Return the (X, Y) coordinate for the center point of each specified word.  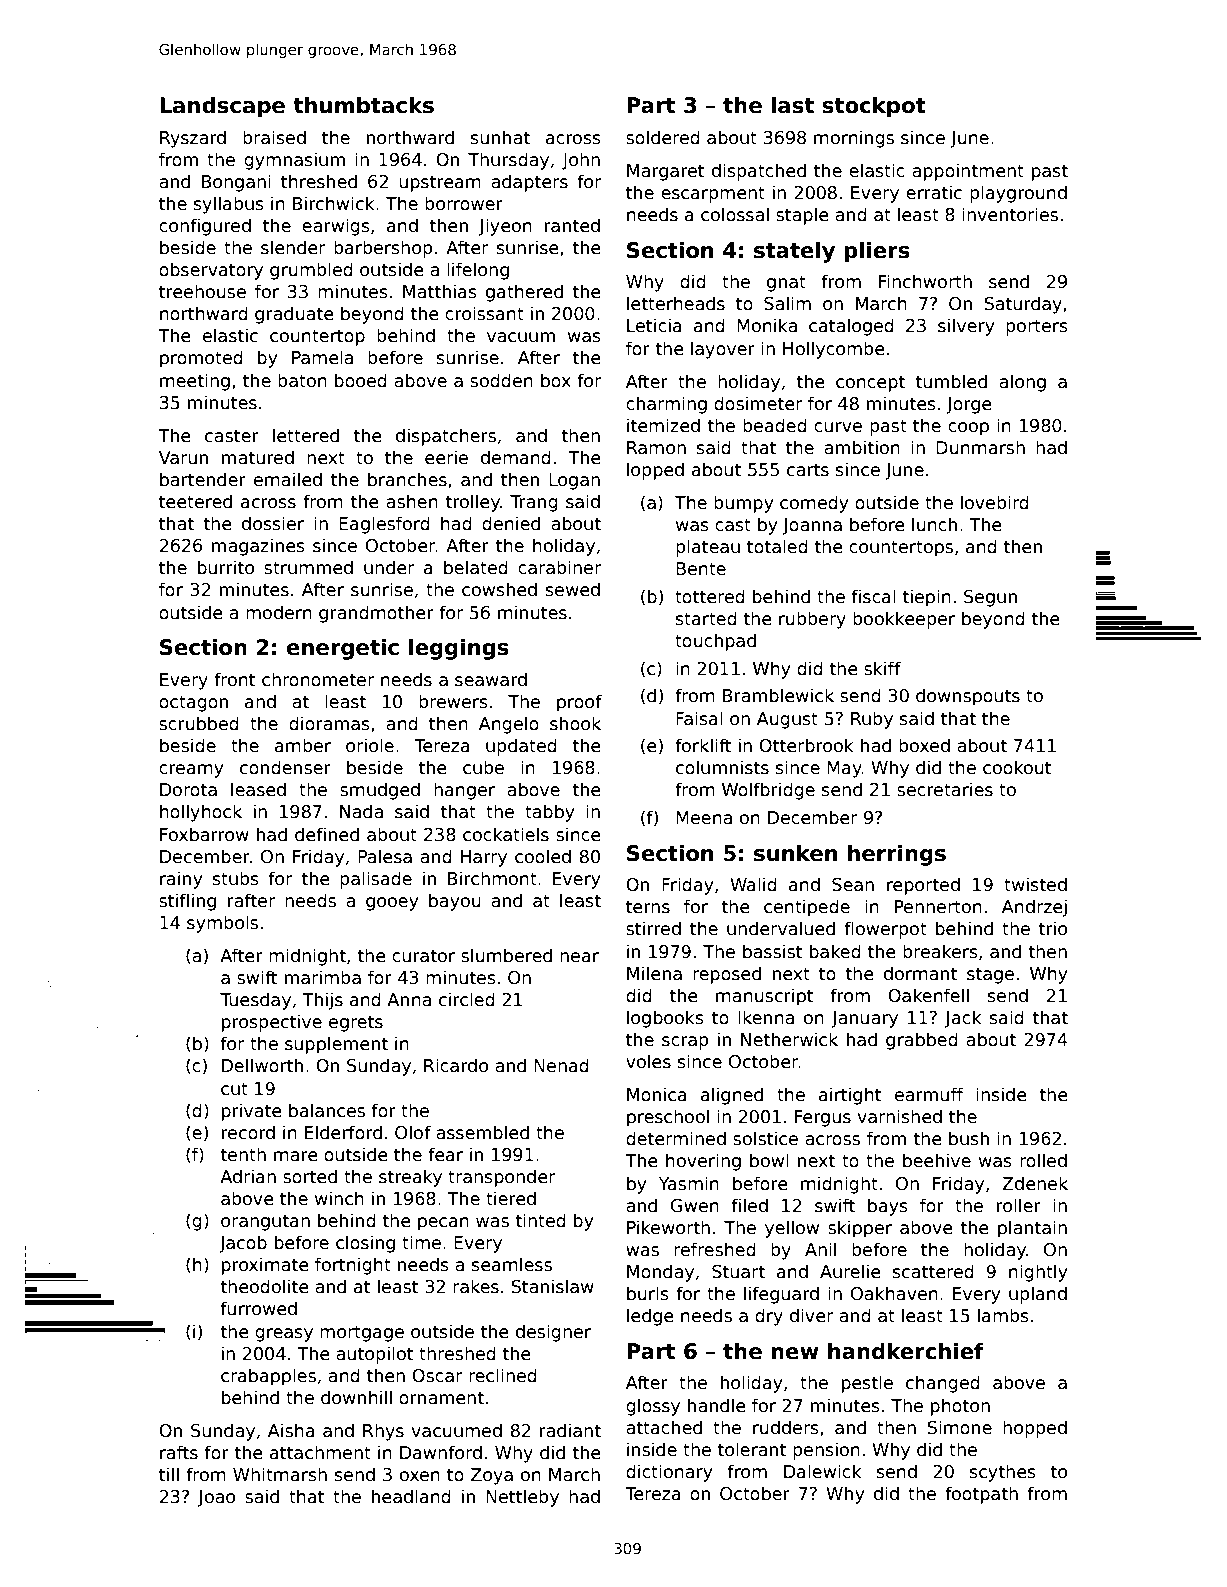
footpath (981, 1495)
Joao (216, 1498)
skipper (860, 1229)
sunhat (500, 137)
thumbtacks (363, 105)
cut (234, 1089)
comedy (814, 504)
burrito (226, 567)
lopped (655, 471)
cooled (543, 856)
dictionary (669, 1473)
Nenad (561, 1065)
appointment (968, 172)
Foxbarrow (204, 834)
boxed (924, 745)
